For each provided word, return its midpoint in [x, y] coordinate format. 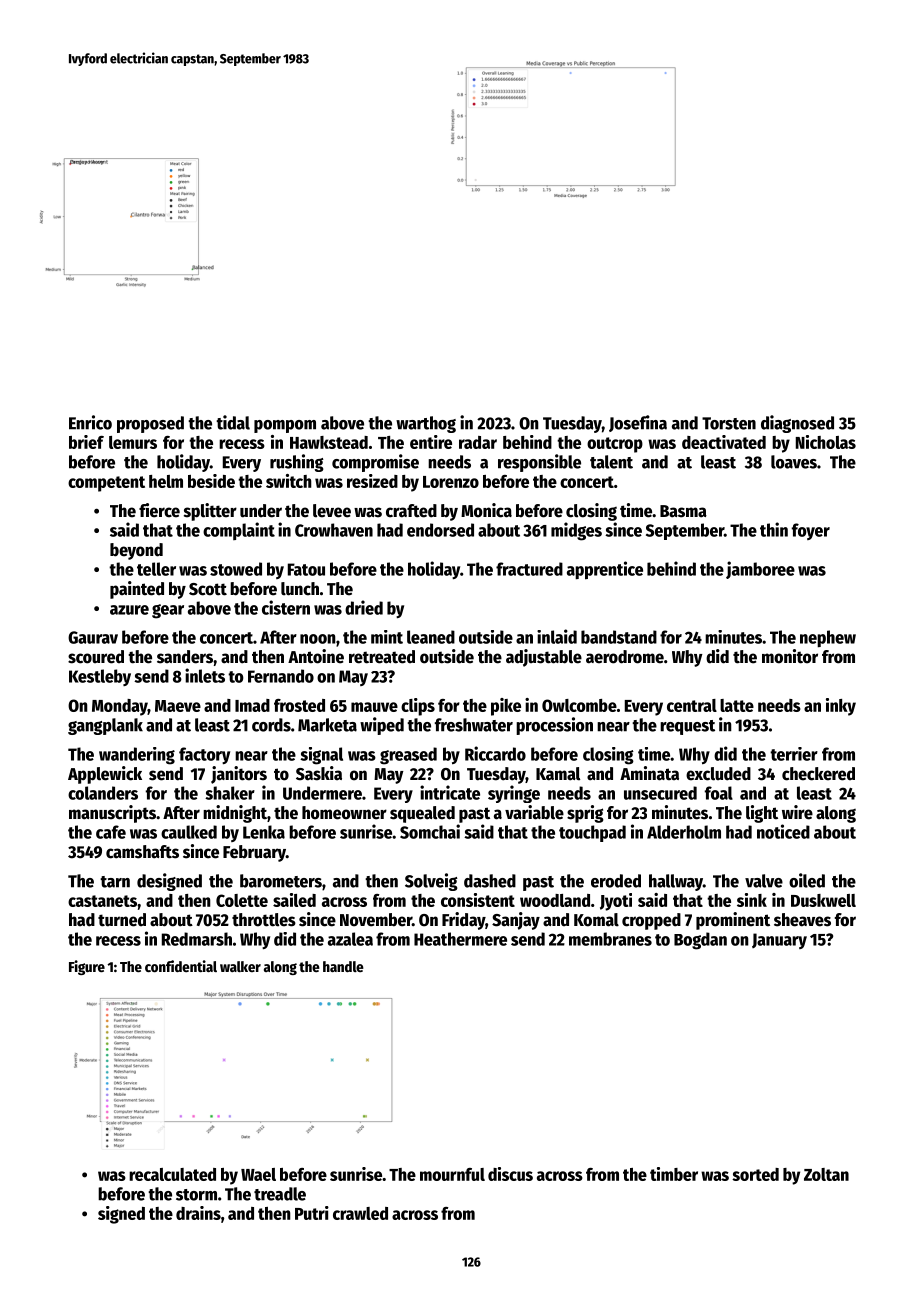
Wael [258, 1174]
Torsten [729, 423]
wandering [137, 756]
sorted [755, 1174]
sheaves [802, 920]
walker [240, 966]
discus [510, 1174]
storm [196, 1195]
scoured [96, 657]
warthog [426, 424]
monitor [790, 656]
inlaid [557, 636]
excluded [718, 774]
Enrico [90, 422]
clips [418, 707]
